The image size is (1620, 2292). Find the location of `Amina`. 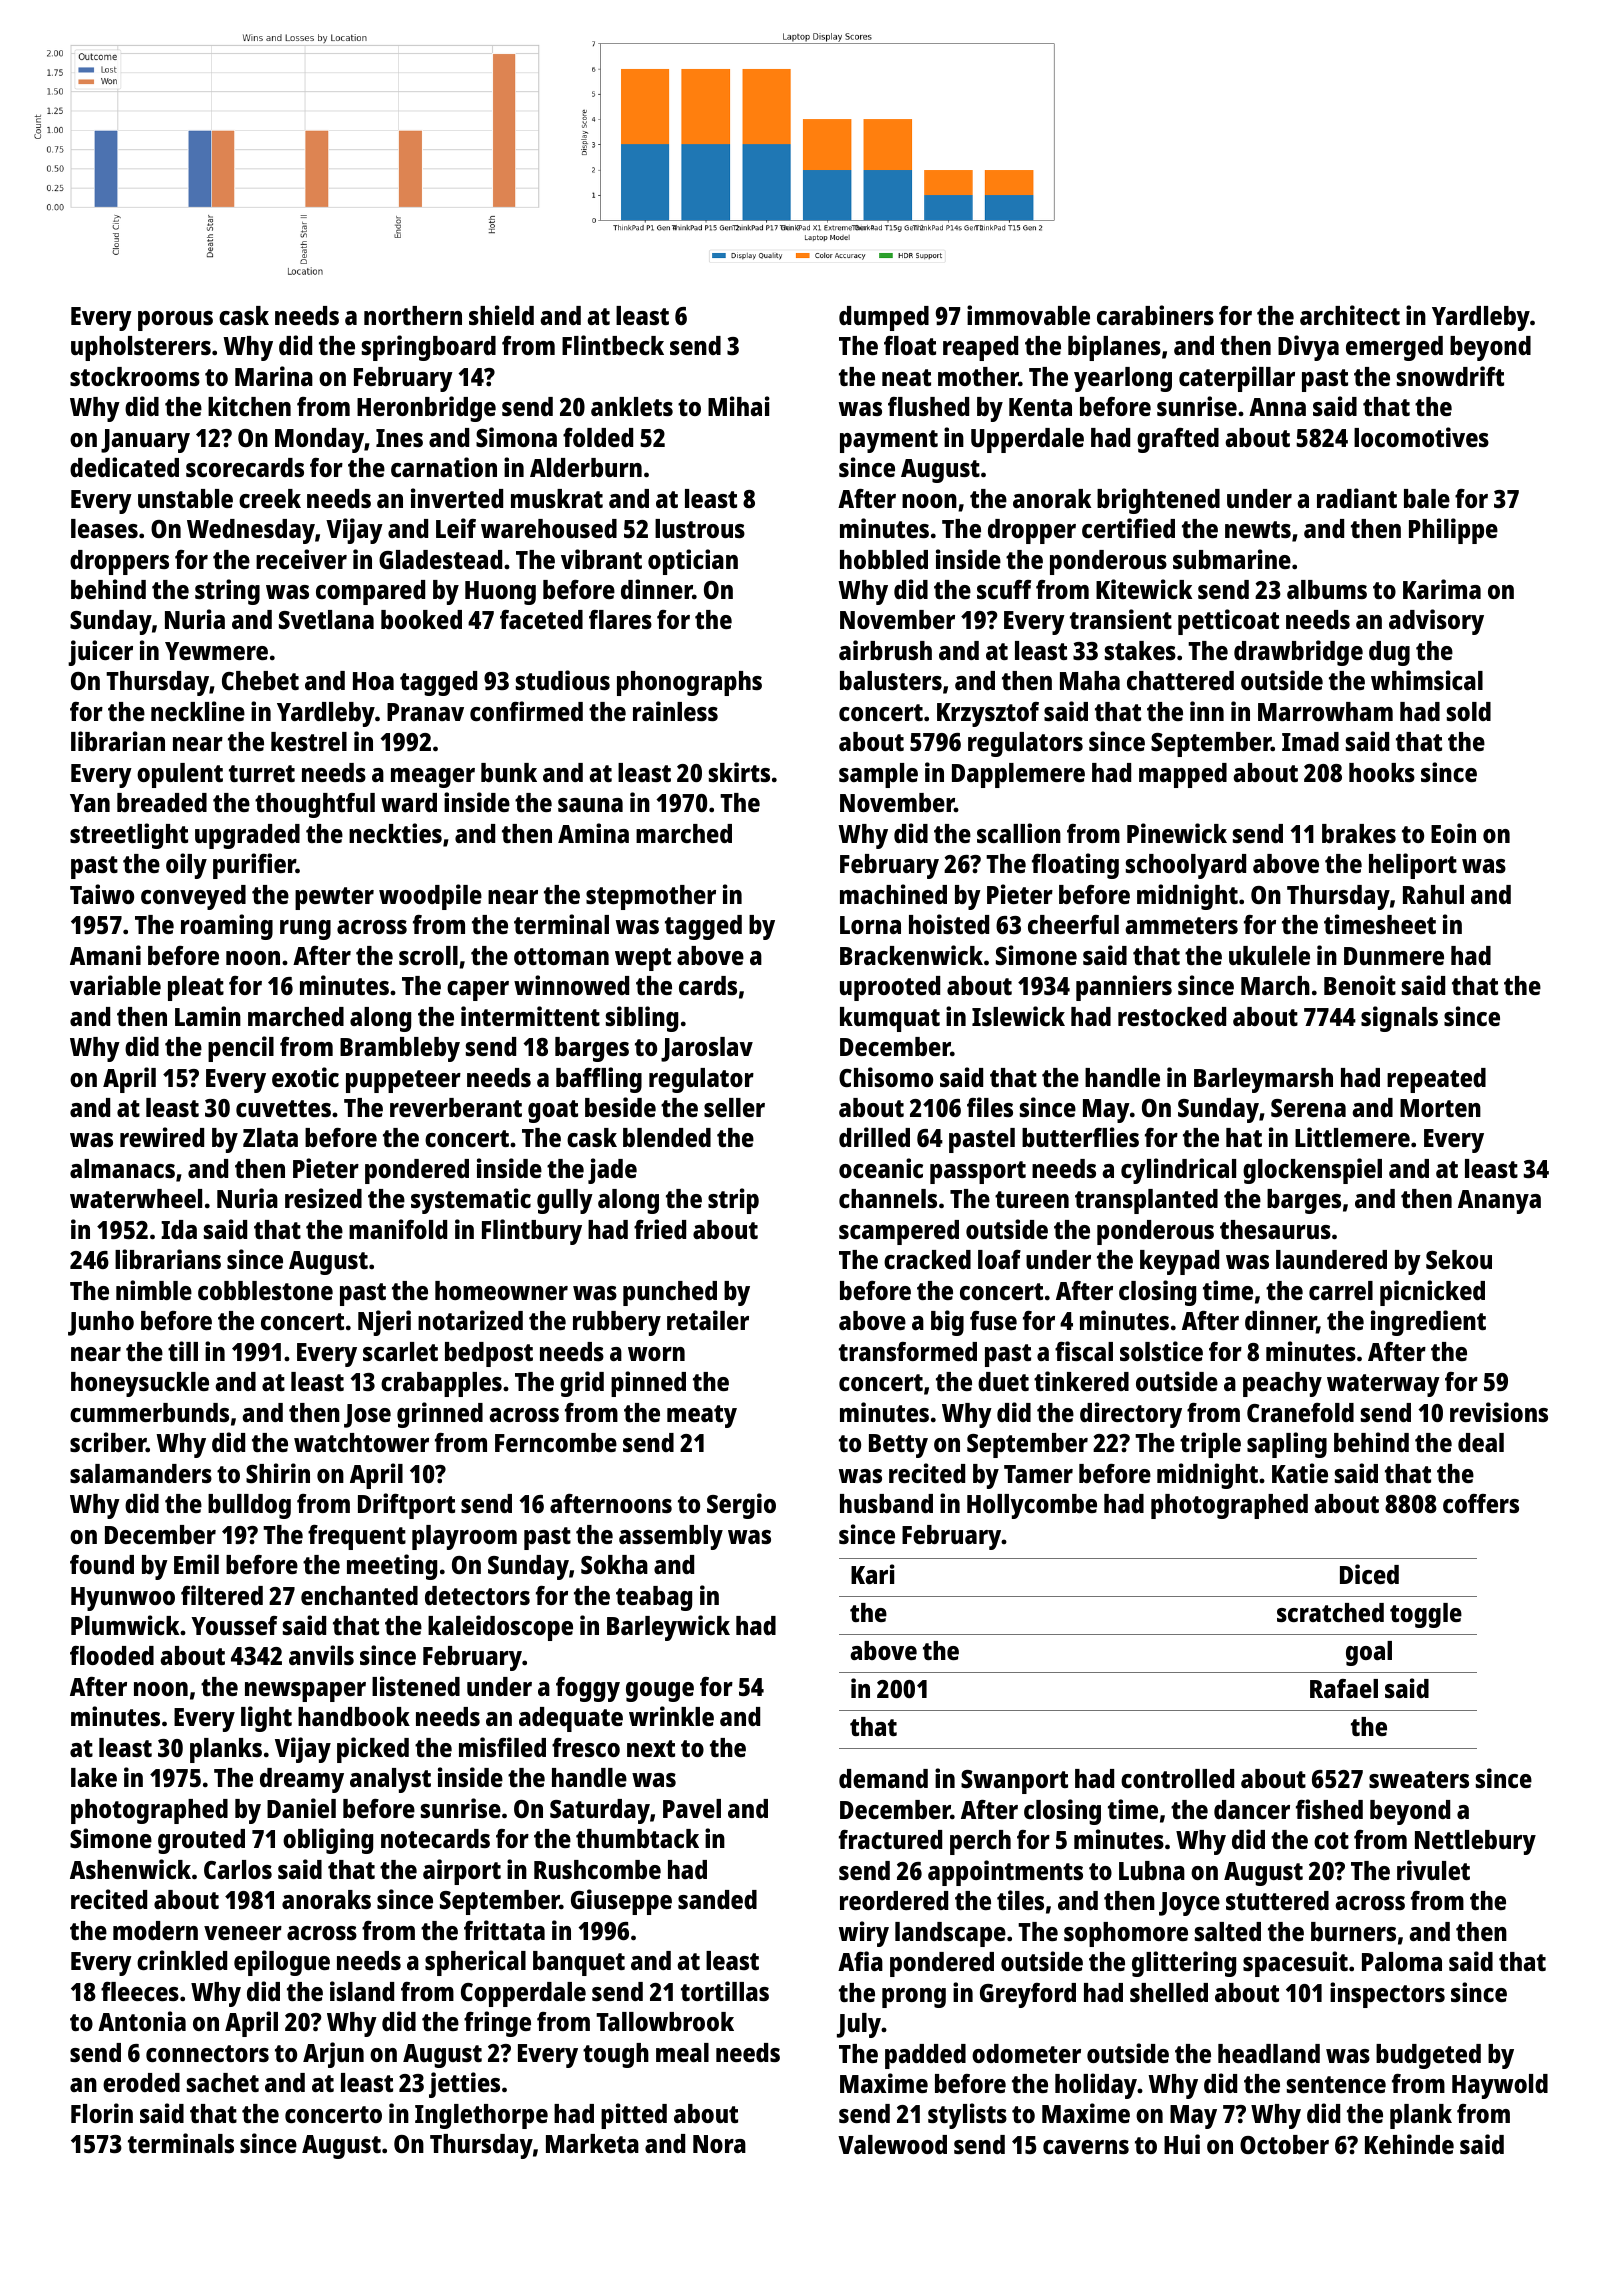

Amina is located at coordinates (593, 833).
